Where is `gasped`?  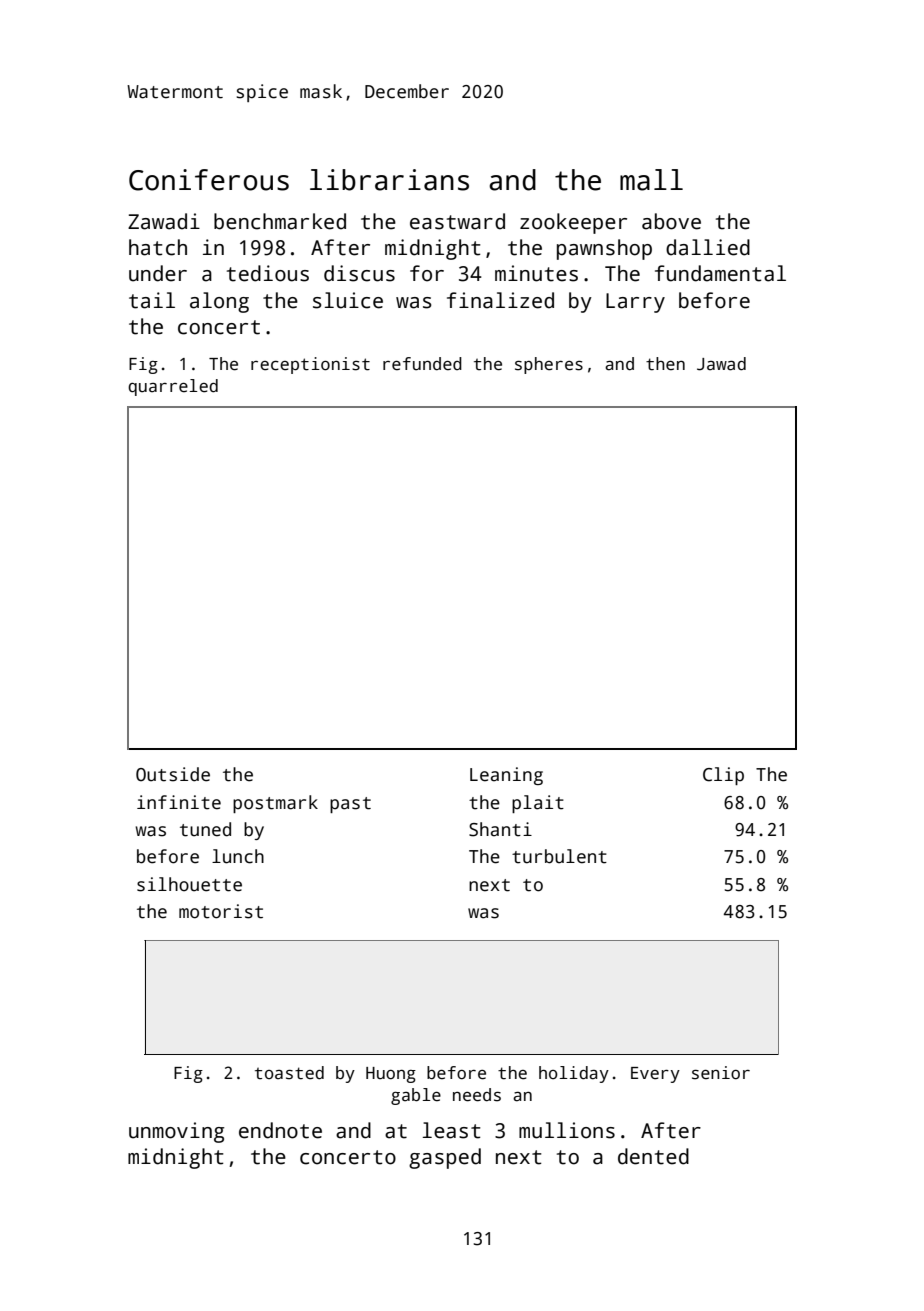 gasped is located at coordinates (445, 1158).
